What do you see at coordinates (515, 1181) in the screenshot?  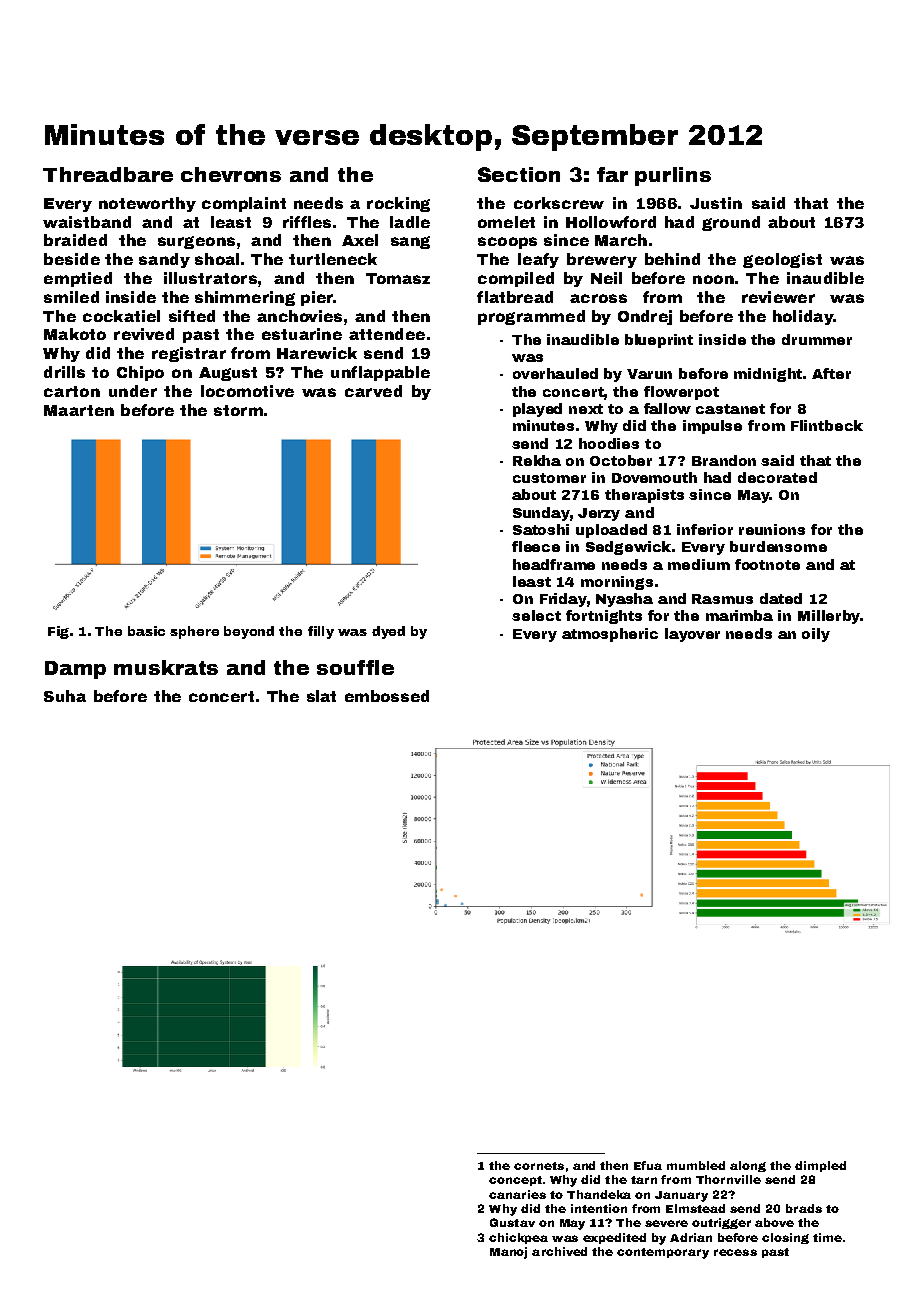 I see `concept` at bounding box center [515, 1181].
